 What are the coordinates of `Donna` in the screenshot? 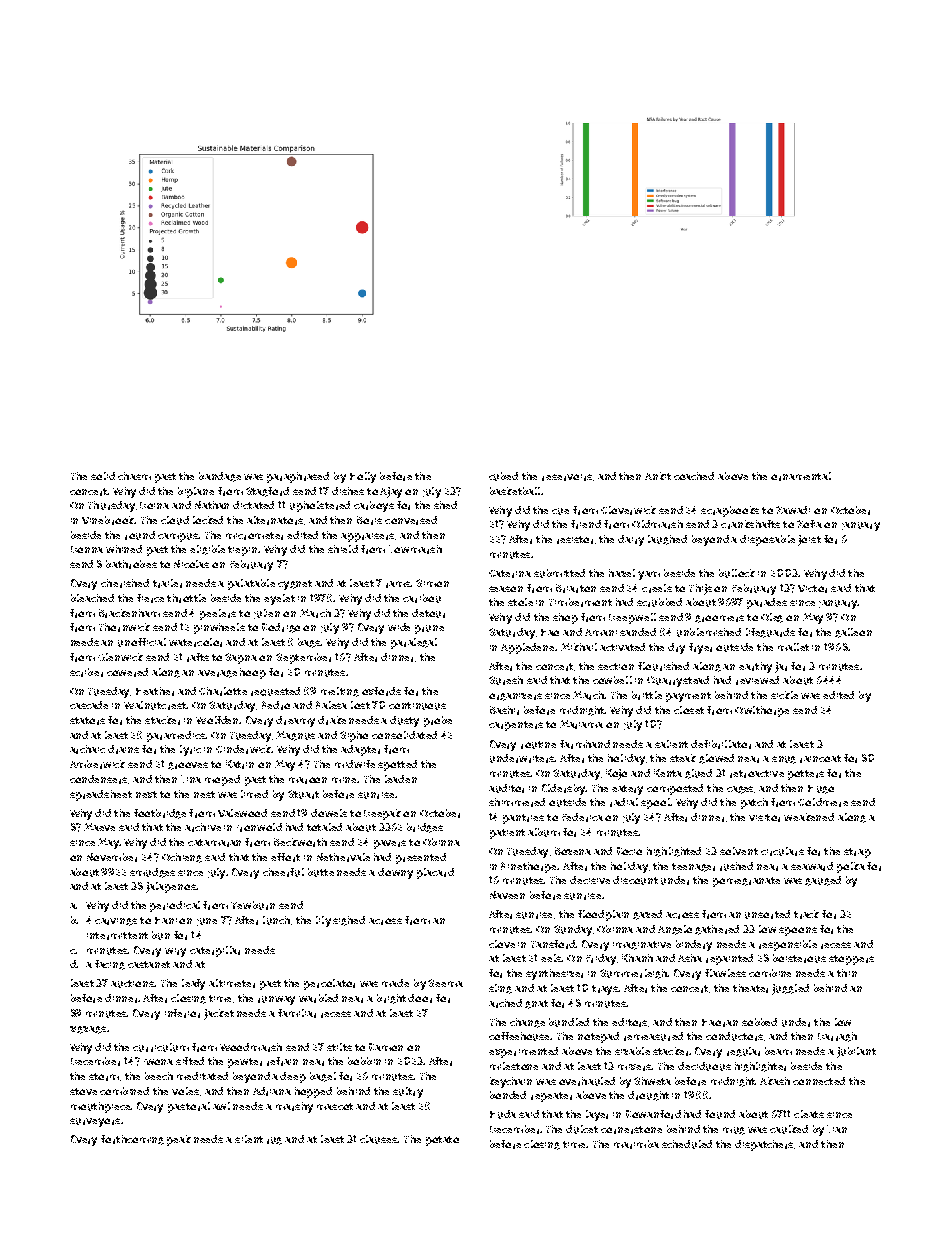 It's located at (87, 549).
